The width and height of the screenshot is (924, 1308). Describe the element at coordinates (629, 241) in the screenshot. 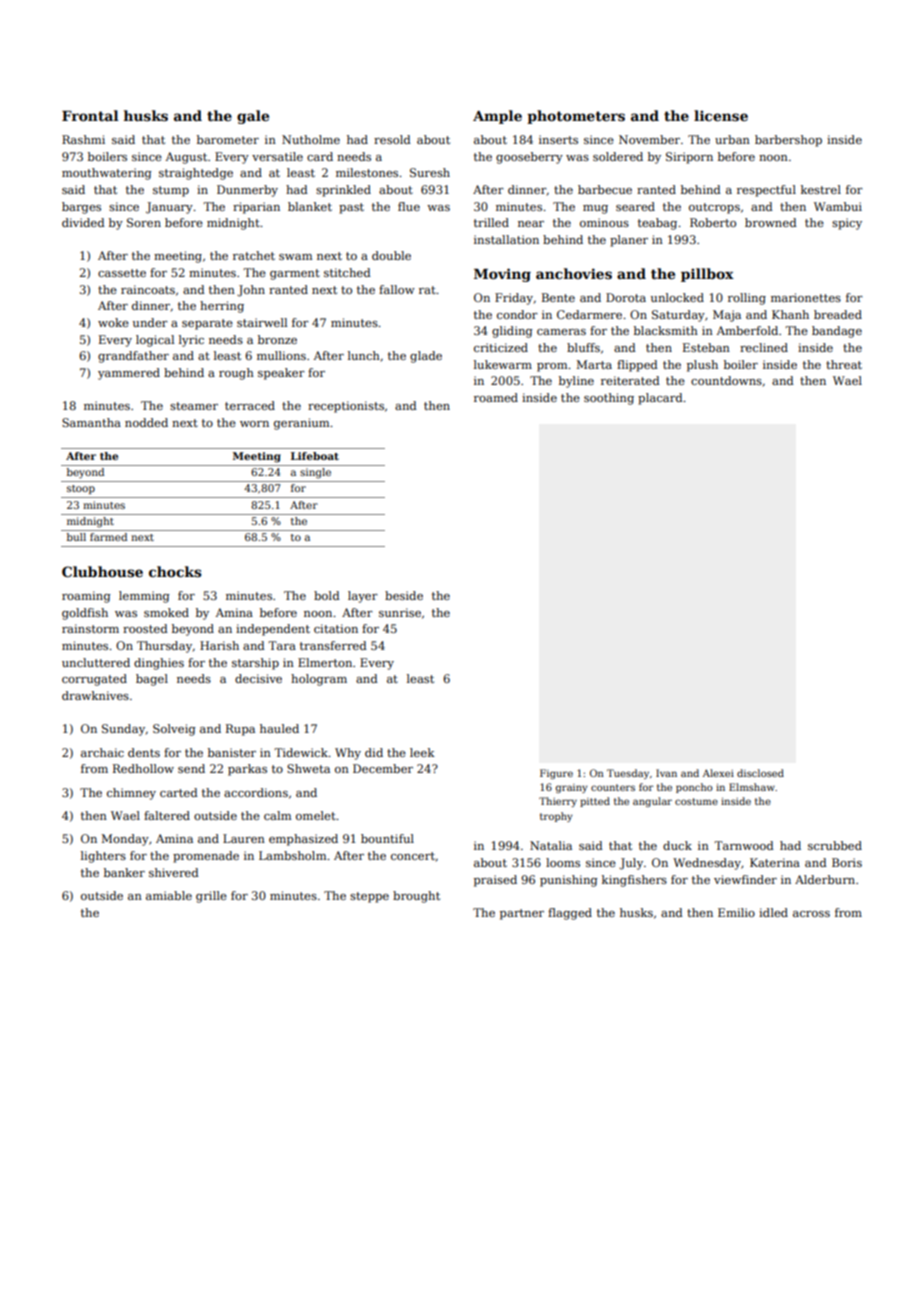

I see `planer` at that location.
